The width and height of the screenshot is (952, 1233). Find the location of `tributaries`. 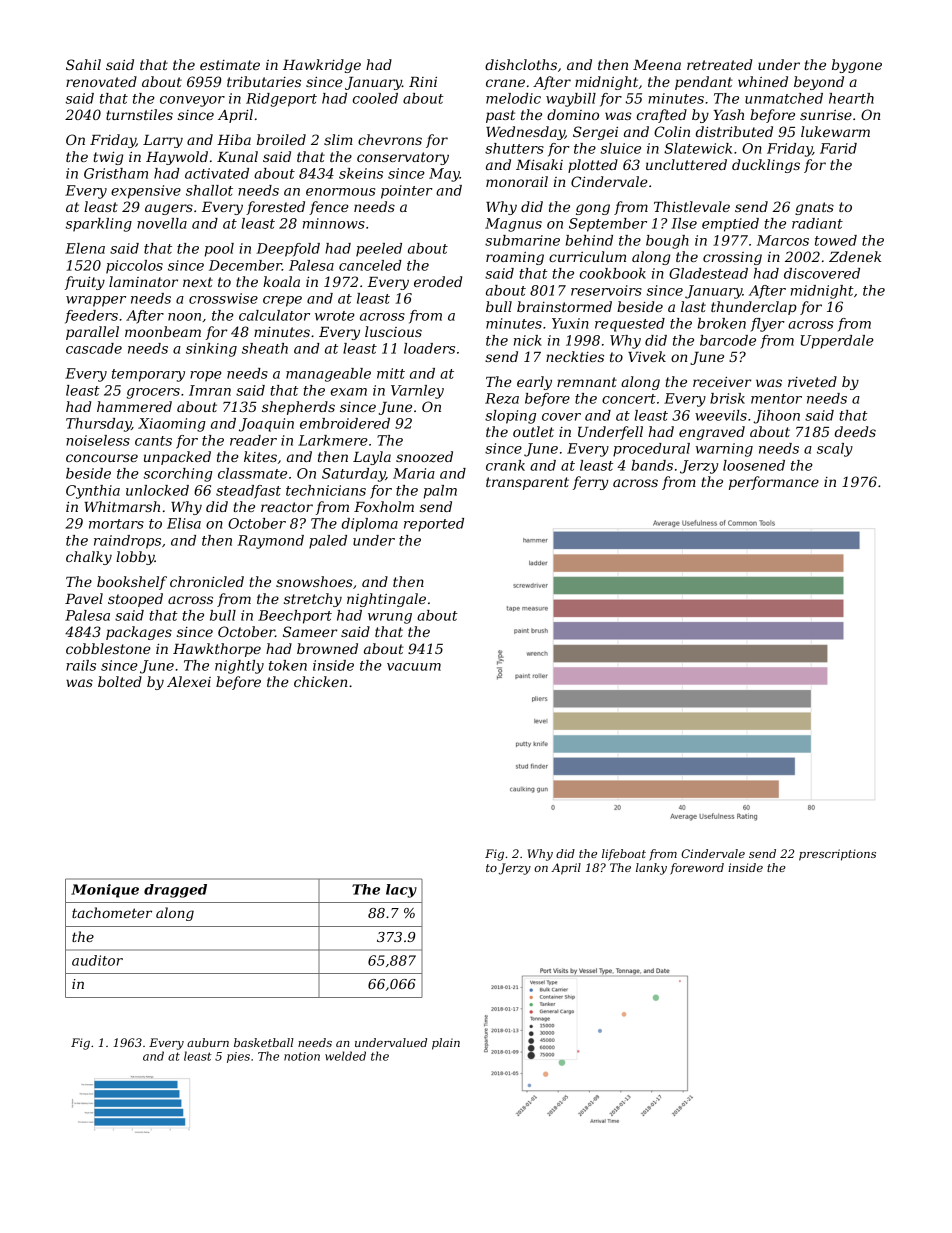

tributaries is located at coordinates (264, 81).
